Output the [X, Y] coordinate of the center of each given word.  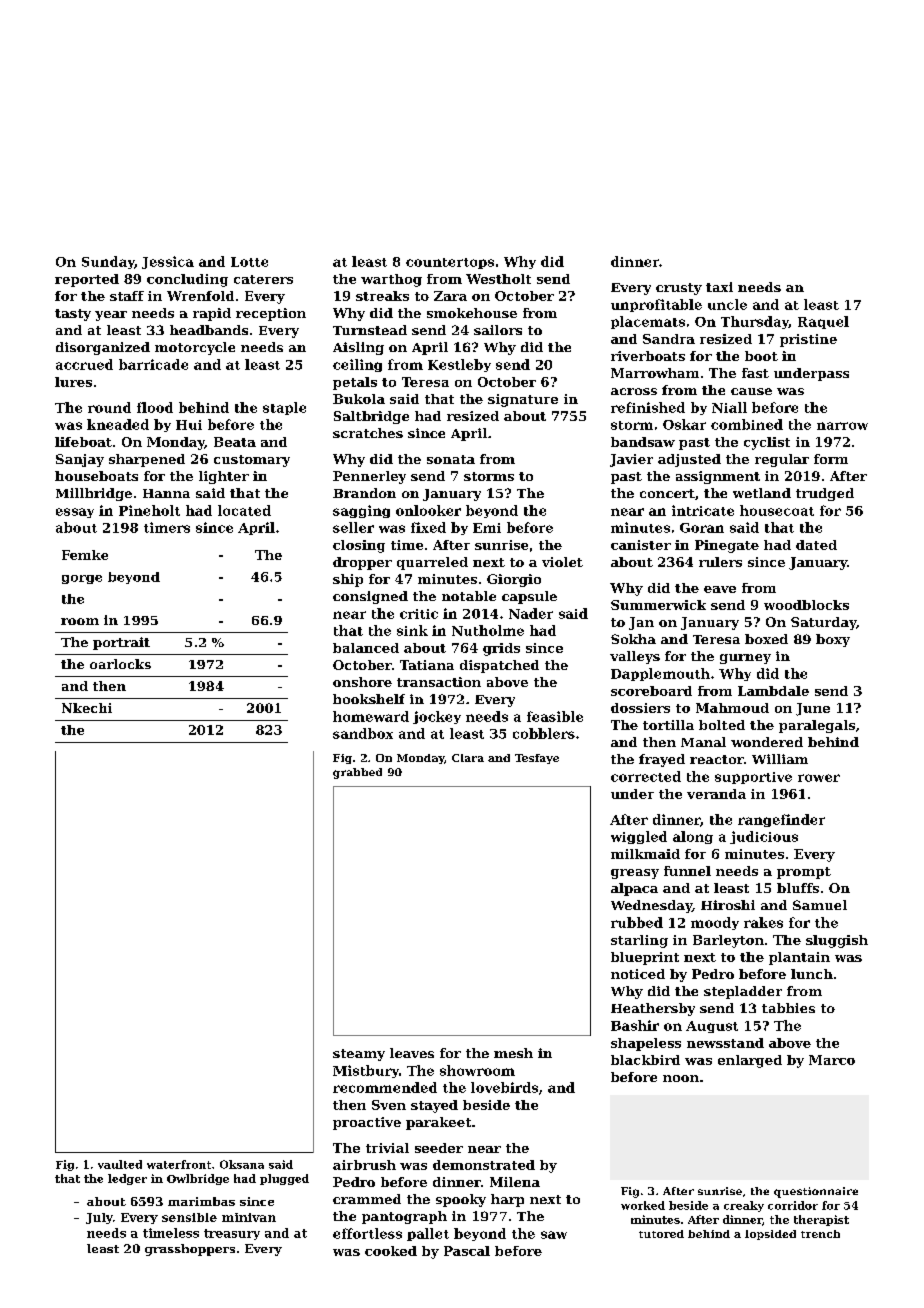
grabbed [357, 773]
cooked [391, 1251]
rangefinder [781, 820]
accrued [84, 364]
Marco [832, 1060]
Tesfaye [537, 759]
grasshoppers [190, 1250]
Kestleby [459, 365]
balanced [366, 648]
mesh [513, 1053]
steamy [359, 1055]
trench [820, 1234]
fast [755, 373]
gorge [82, 579]
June [813, 709]
